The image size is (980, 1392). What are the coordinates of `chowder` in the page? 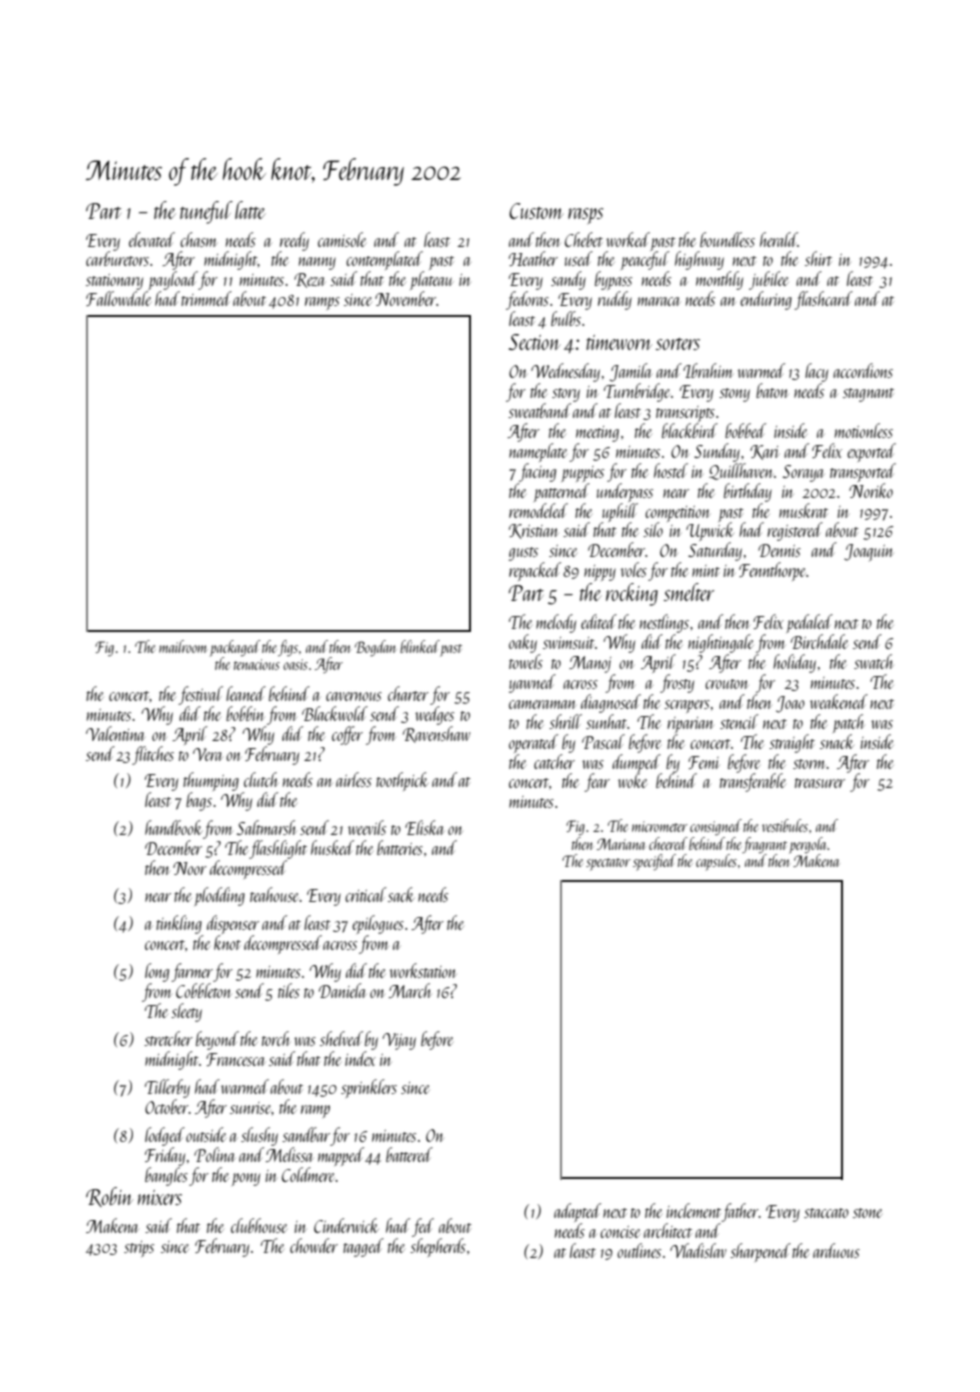 It's located at (314, 1245).
